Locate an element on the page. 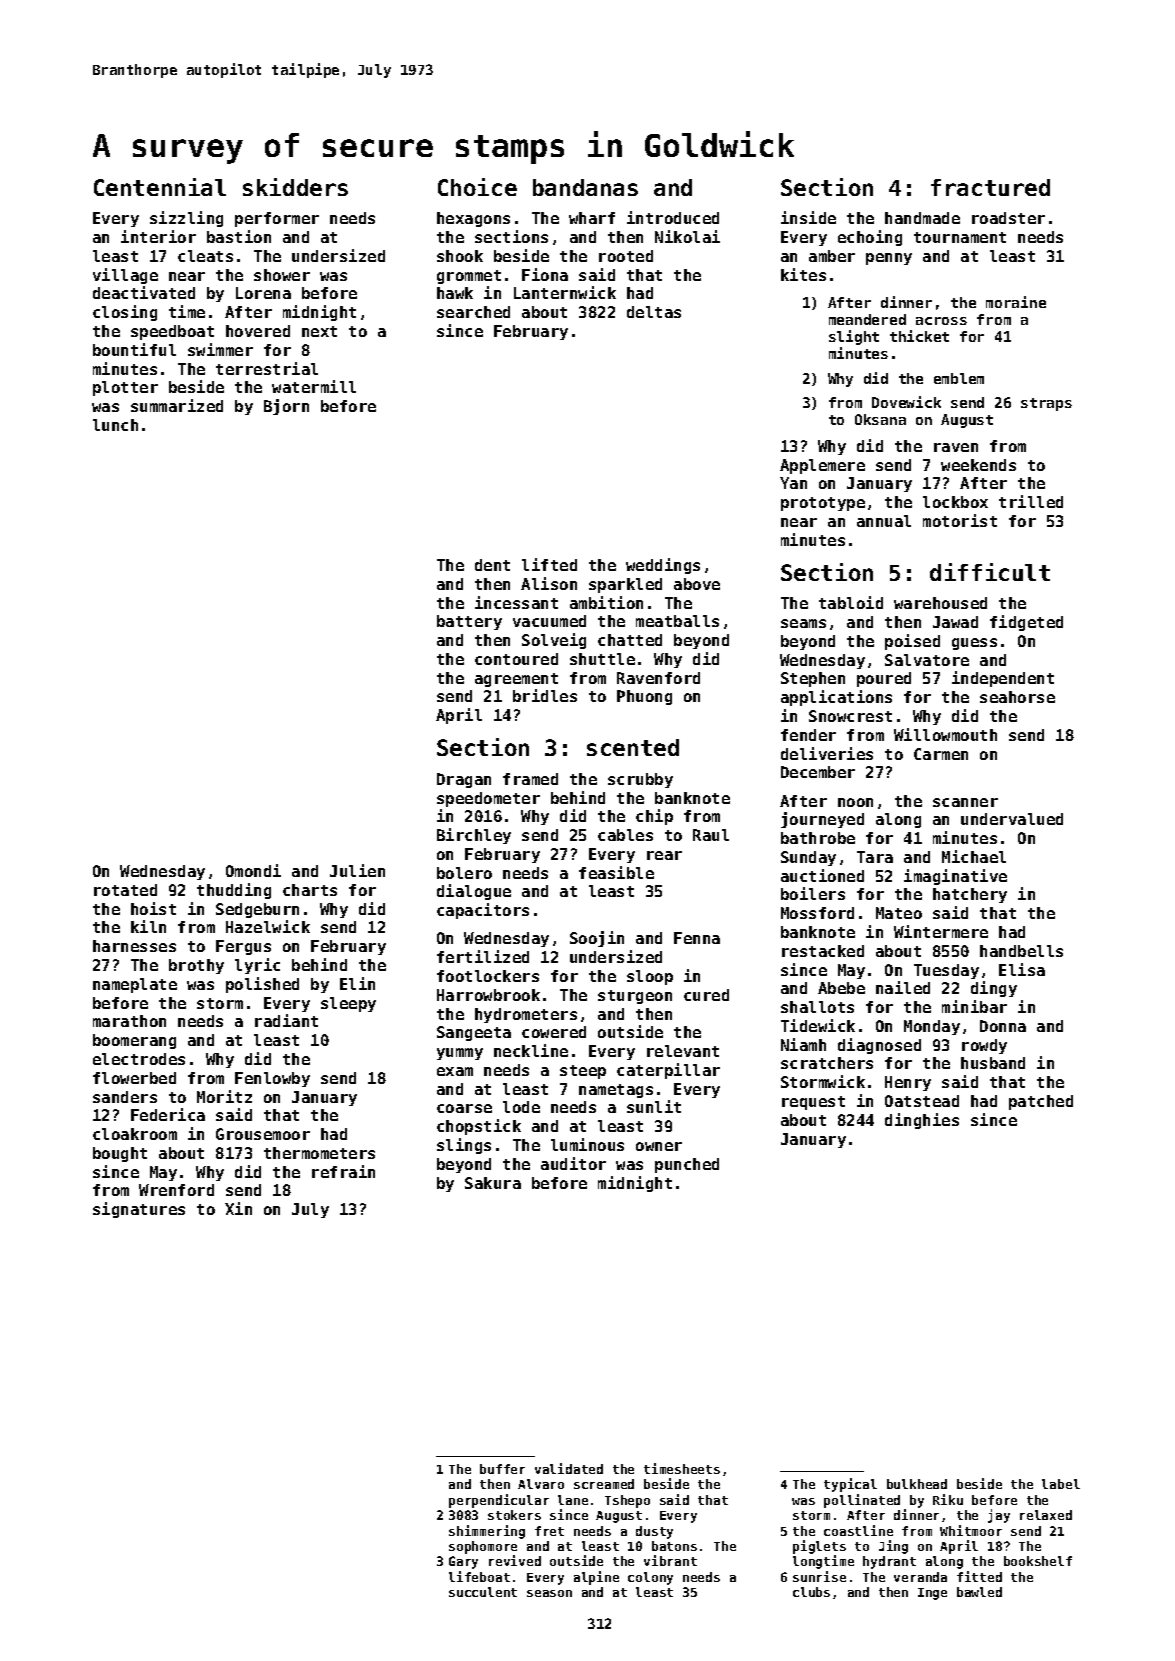  searched is located at coordinates (473, 312).
